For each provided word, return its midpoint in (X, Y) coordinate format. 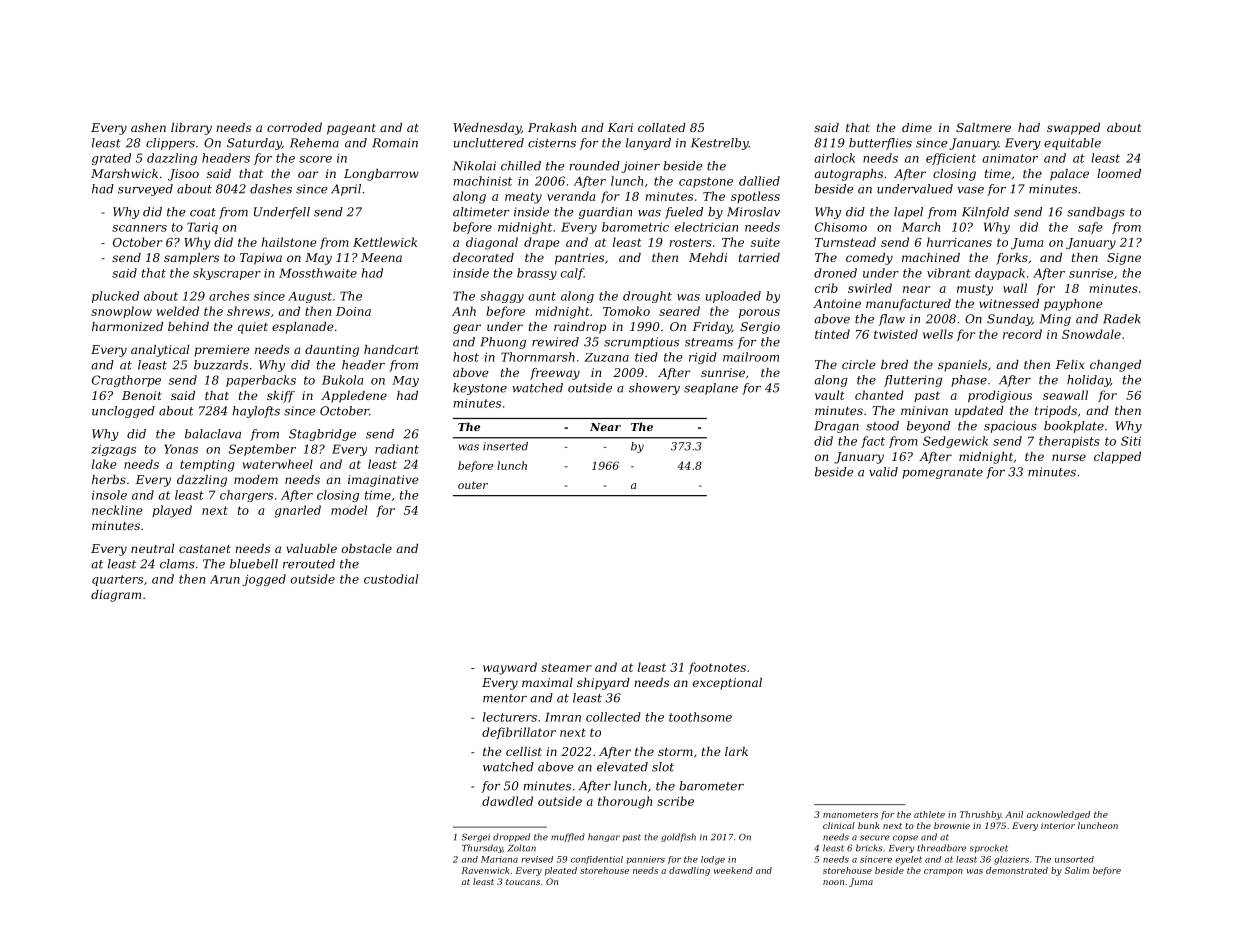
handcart (391, 349)
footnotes (717, 668)
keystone (480, 389)
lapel (908, 213)
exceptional (727, 684)
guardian (605, 213)
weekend (733, 870)
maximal (547, 682)
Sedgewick (955, 442)
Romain (395, 143)
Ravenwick (485, 870)
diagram (116, 596)
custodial (391, 579)
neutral (152, 548)
